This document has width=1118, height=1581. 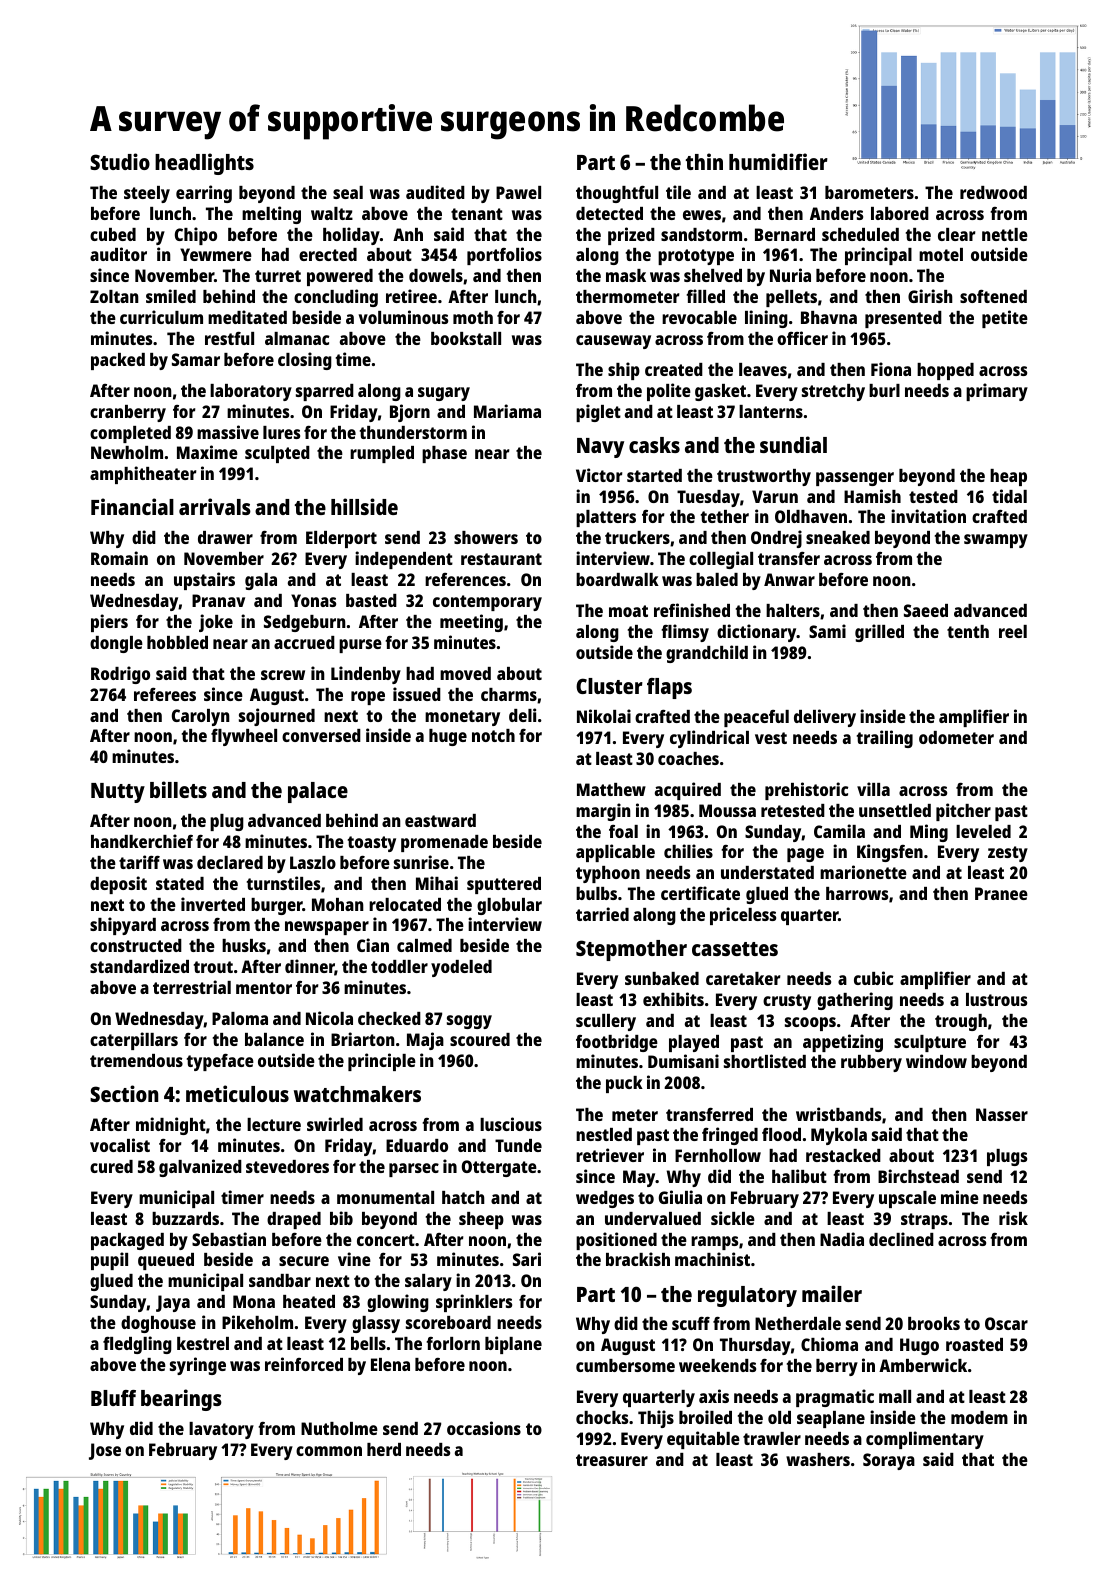 I want to click on humidifier, so click(x=778, y=161).
